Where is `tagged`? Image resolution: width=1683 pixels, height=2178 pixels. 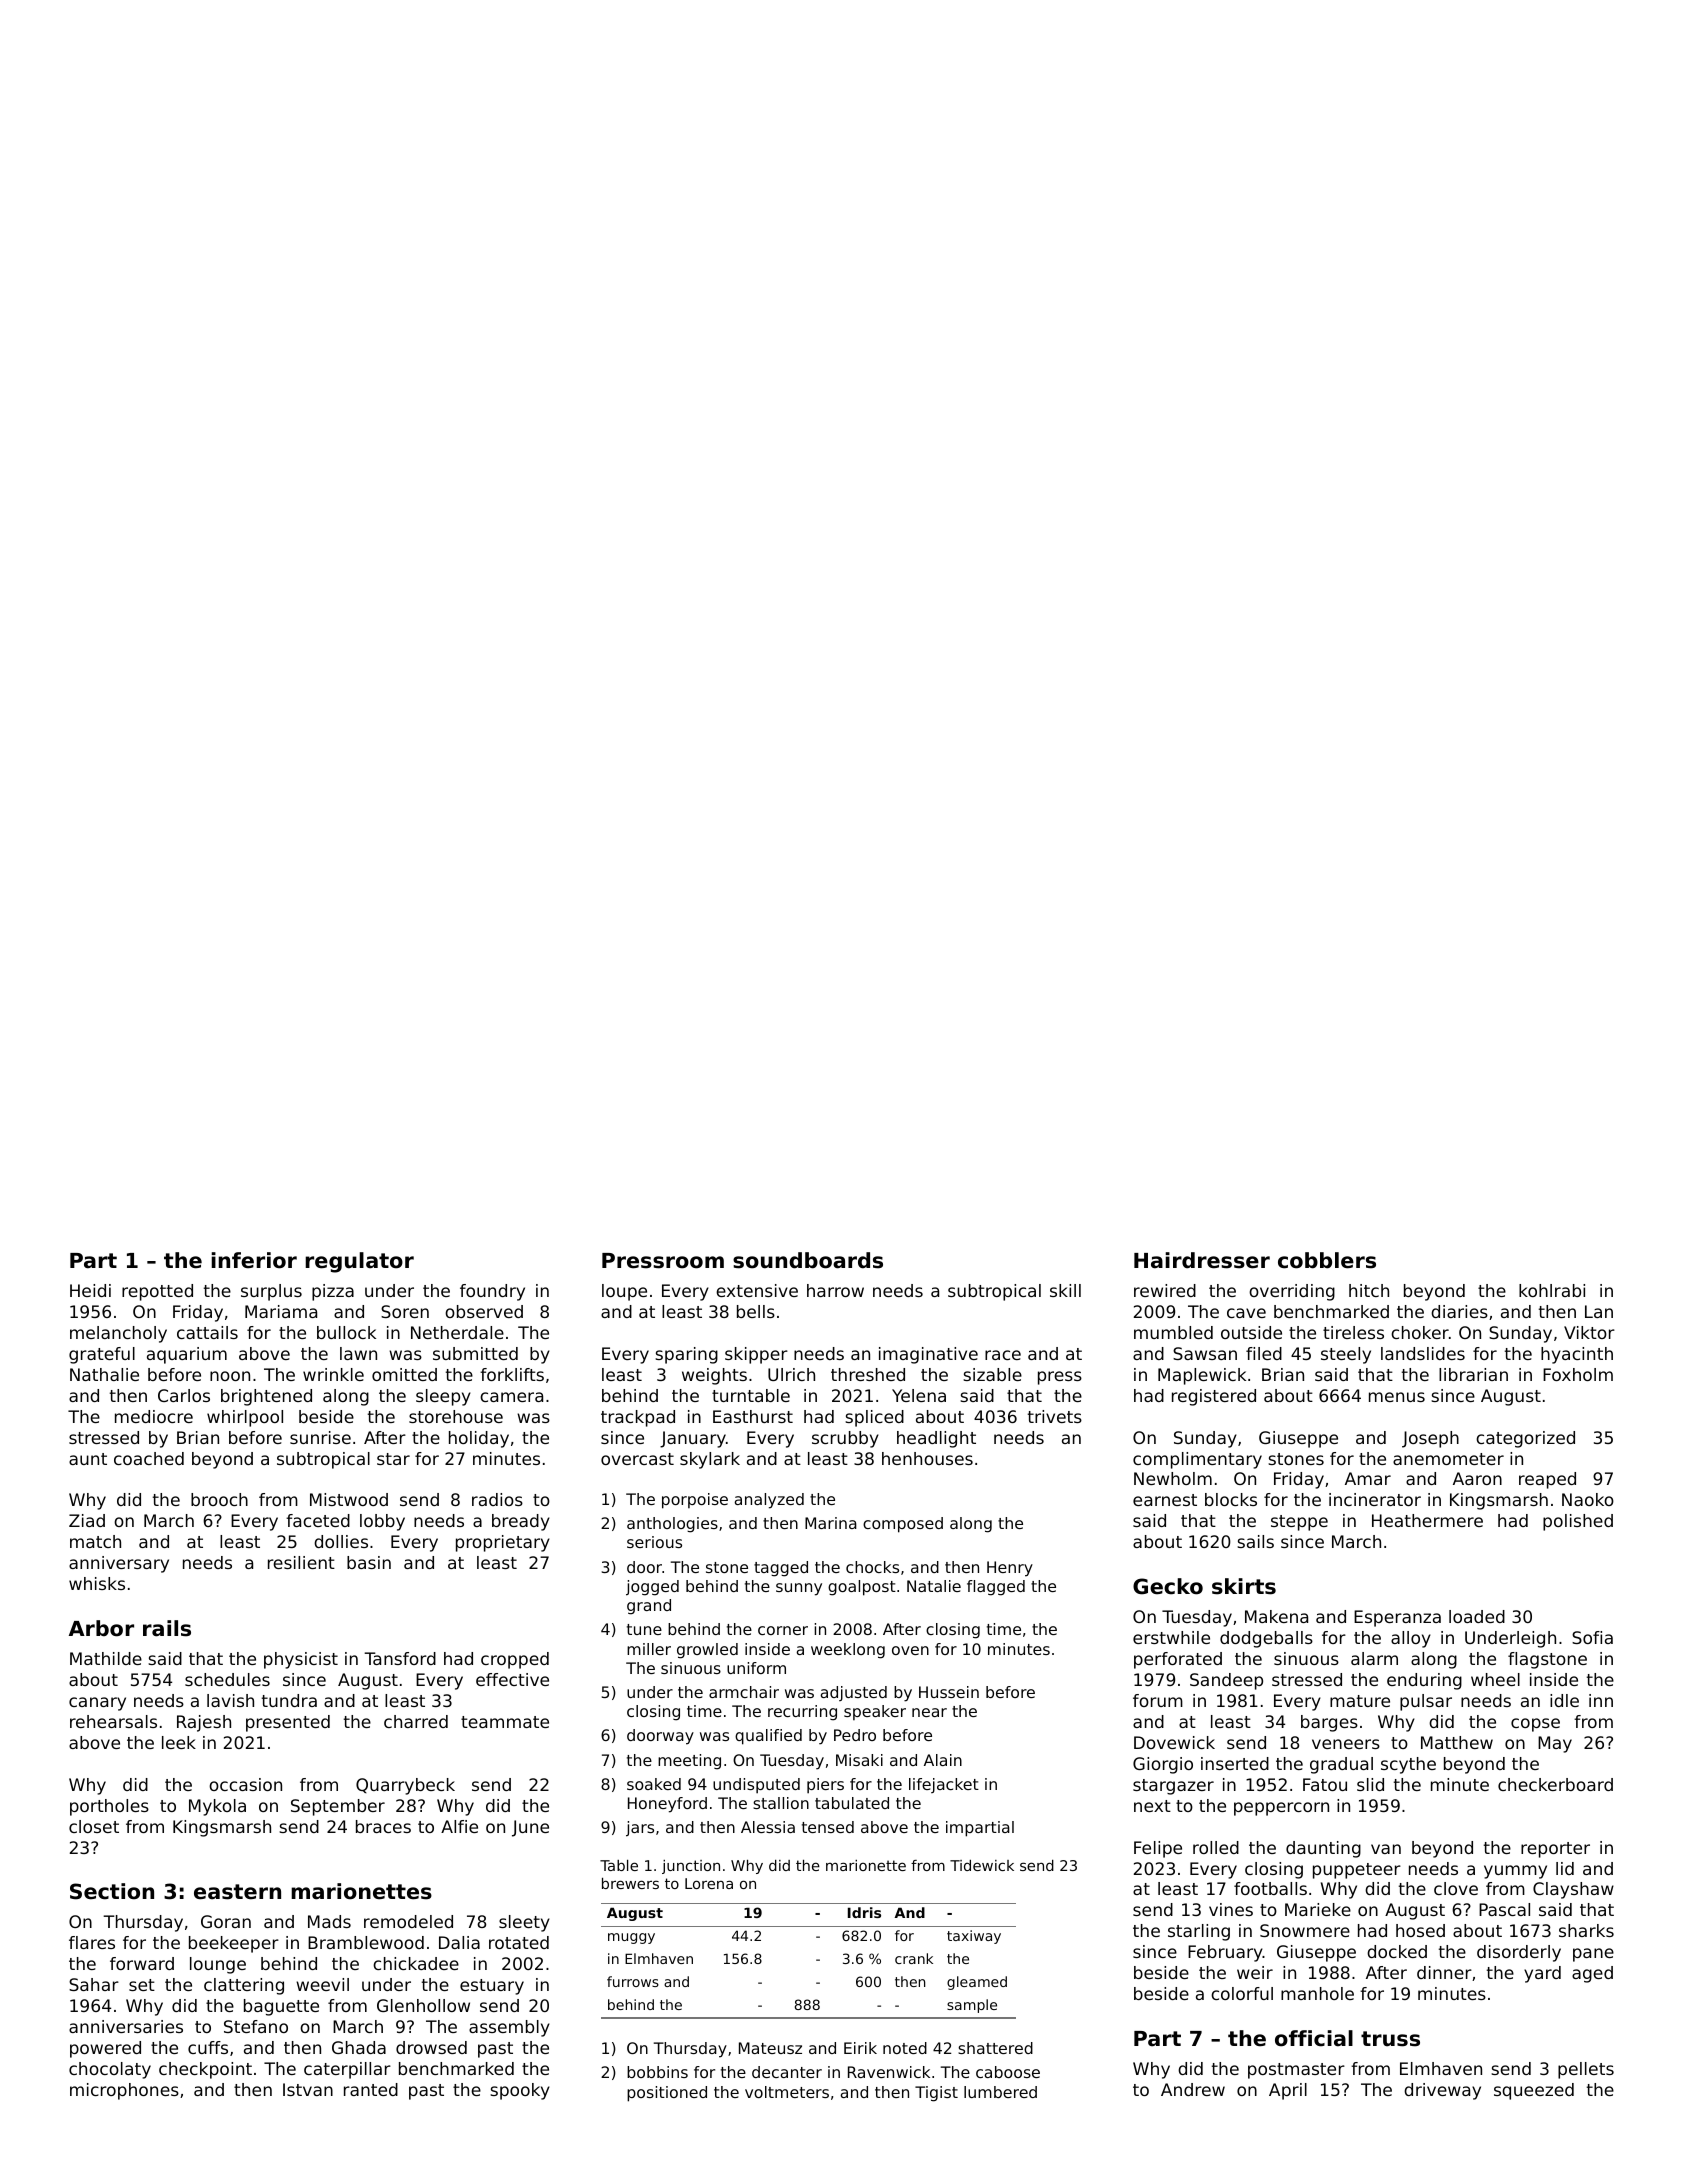 tagged is located at coordinates (781, 1569).
